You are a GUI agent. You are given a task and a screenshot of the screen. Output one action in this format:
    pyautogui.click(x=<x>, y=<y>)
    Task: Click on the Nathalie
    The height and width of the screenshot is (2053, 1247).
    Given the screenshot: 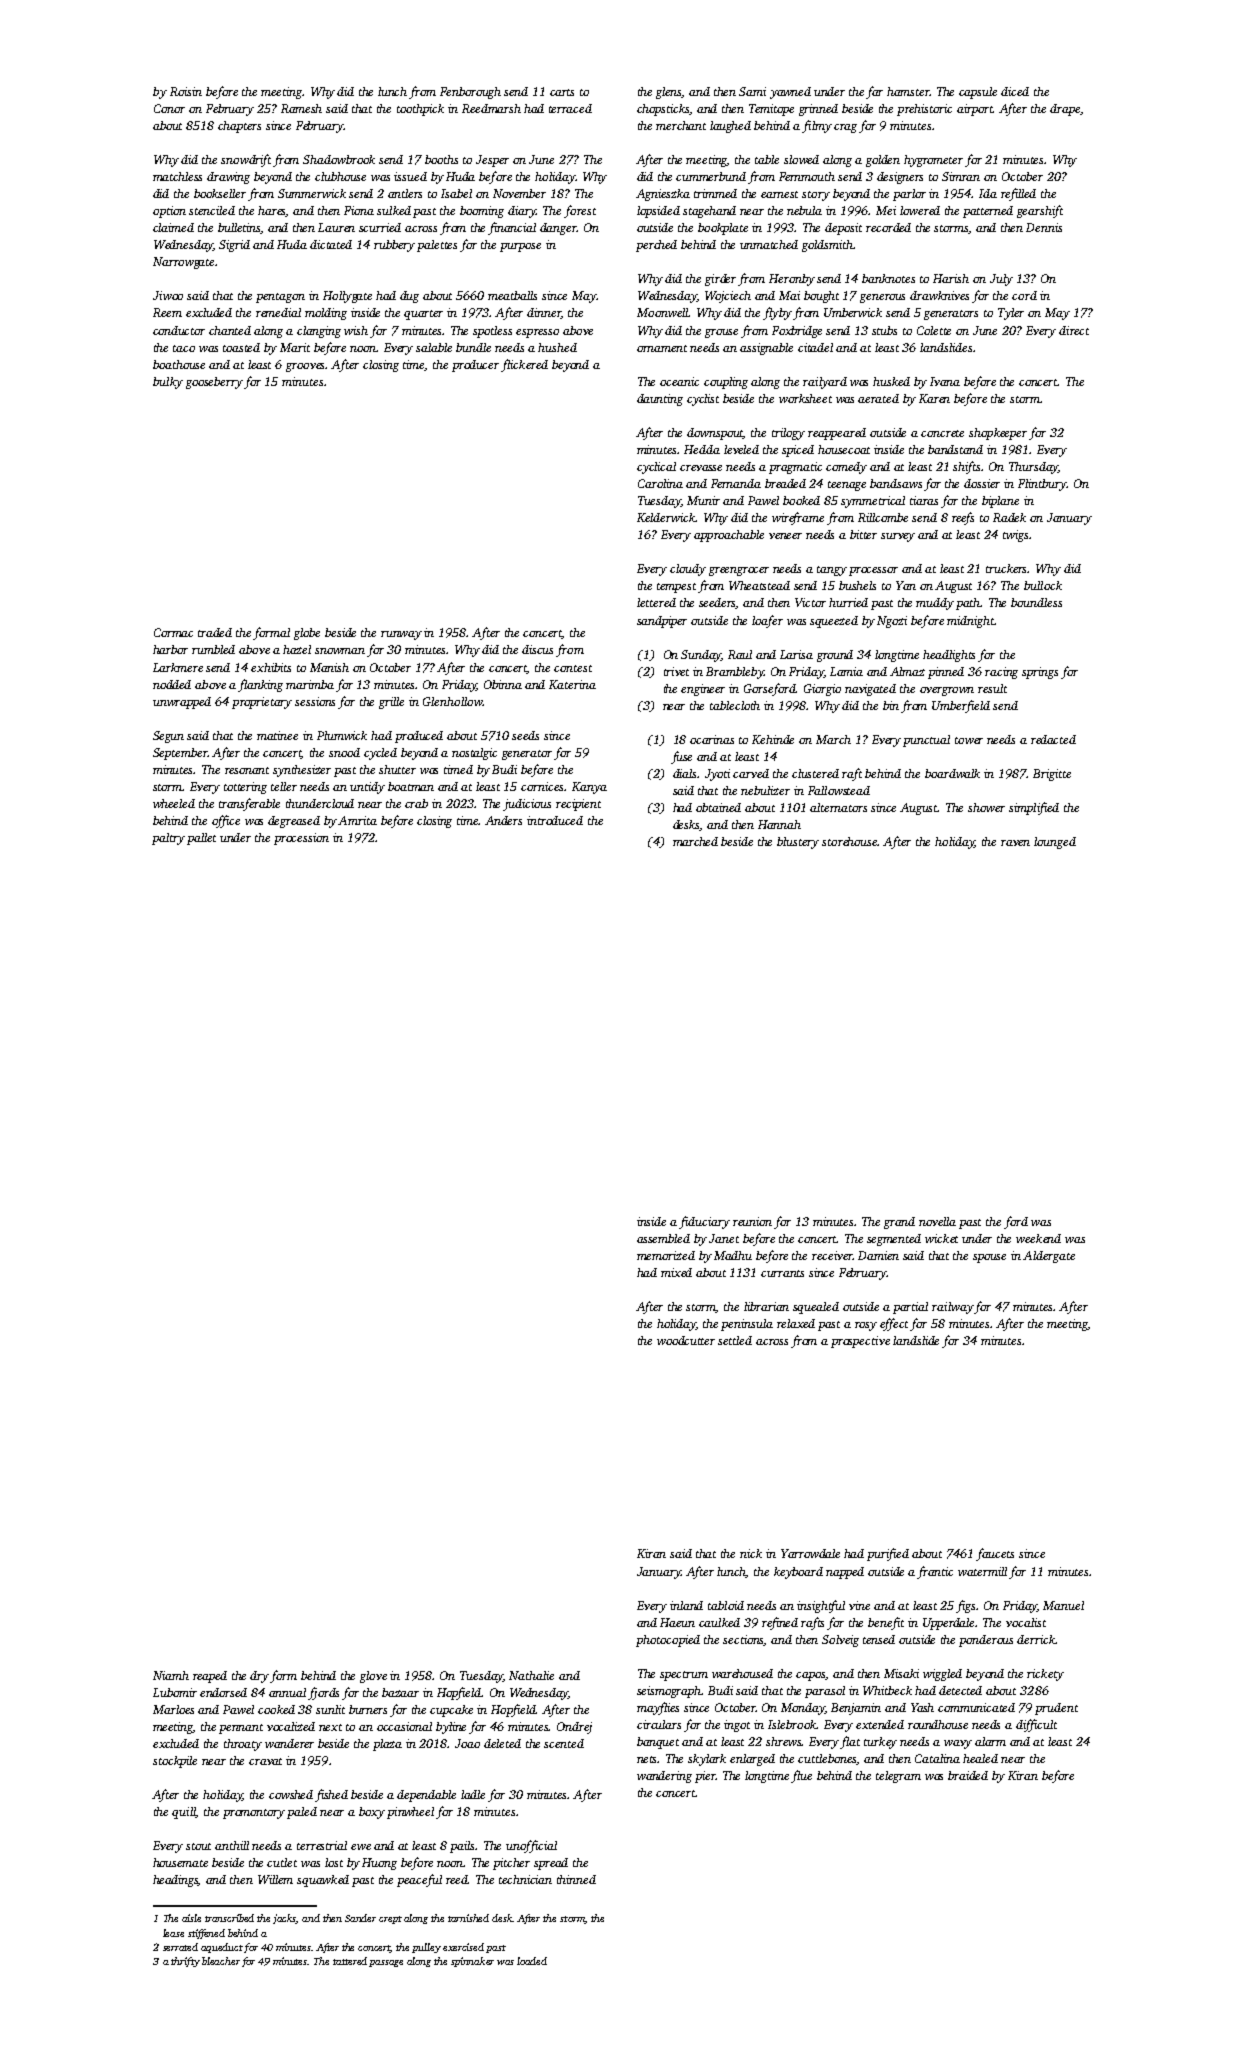 What is the action you would take?
    pyautogui.click(x=531, y=1675)
